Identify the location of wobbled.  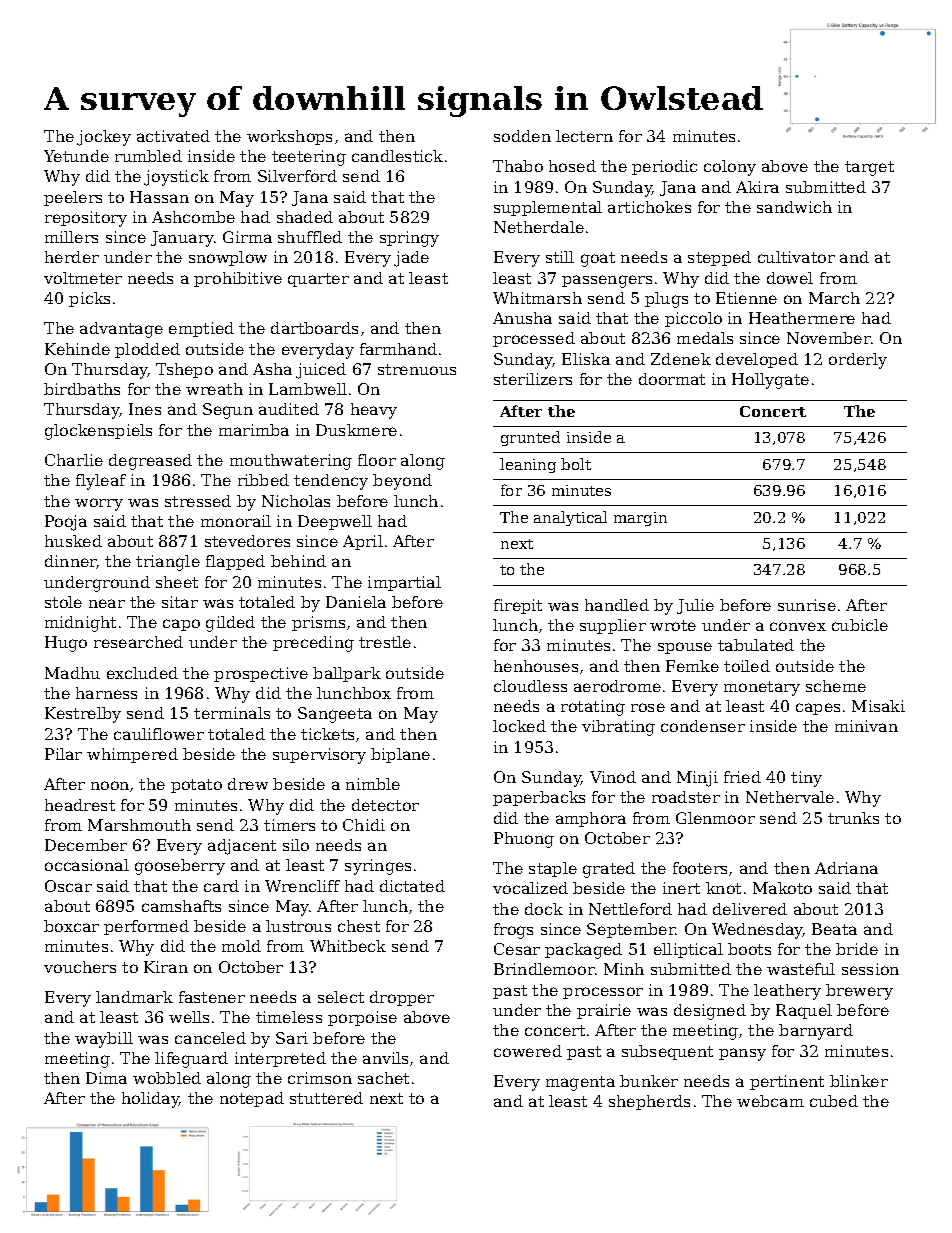
(167, 1078).
